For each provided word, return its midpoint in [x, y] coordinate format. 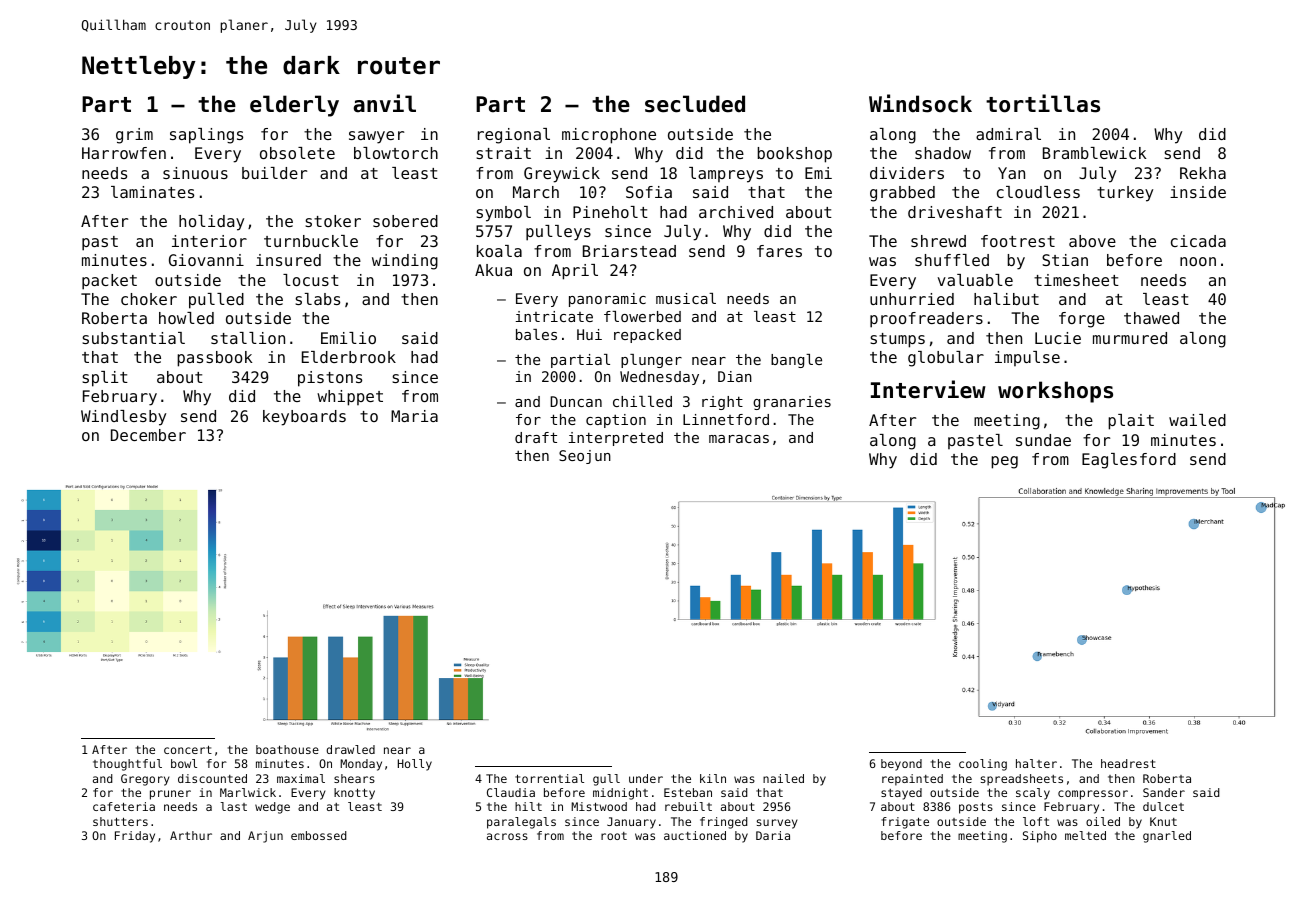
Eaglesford [1129, 461]
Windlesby [123, 418]
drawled [350, 749]
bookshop [795, 155]
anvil [385, 103]
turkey [1125, 194]
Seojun [585, 457]
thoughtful [127, 765]
